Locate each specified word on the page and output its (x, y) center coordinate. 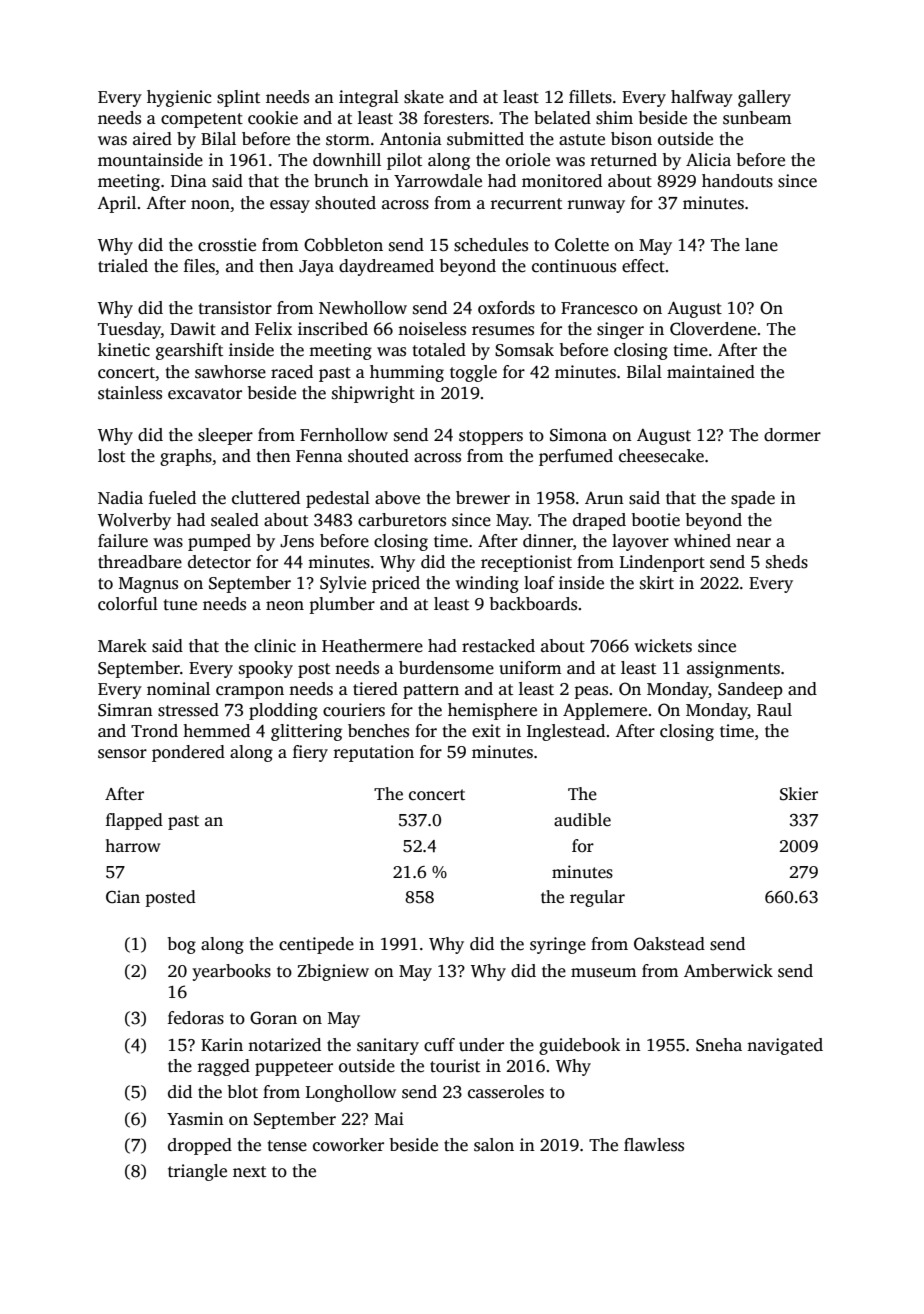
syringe (558, 945)
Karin (222, 1044)
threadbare (140, 562)
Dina (189, 180)
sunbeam (757, 118)
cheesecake (661, 456)
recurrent (526, 204)
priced (396, 584)
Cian (123, 897)
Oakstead (669, 944)
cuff (439, 1045)
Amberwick (728, 971)
